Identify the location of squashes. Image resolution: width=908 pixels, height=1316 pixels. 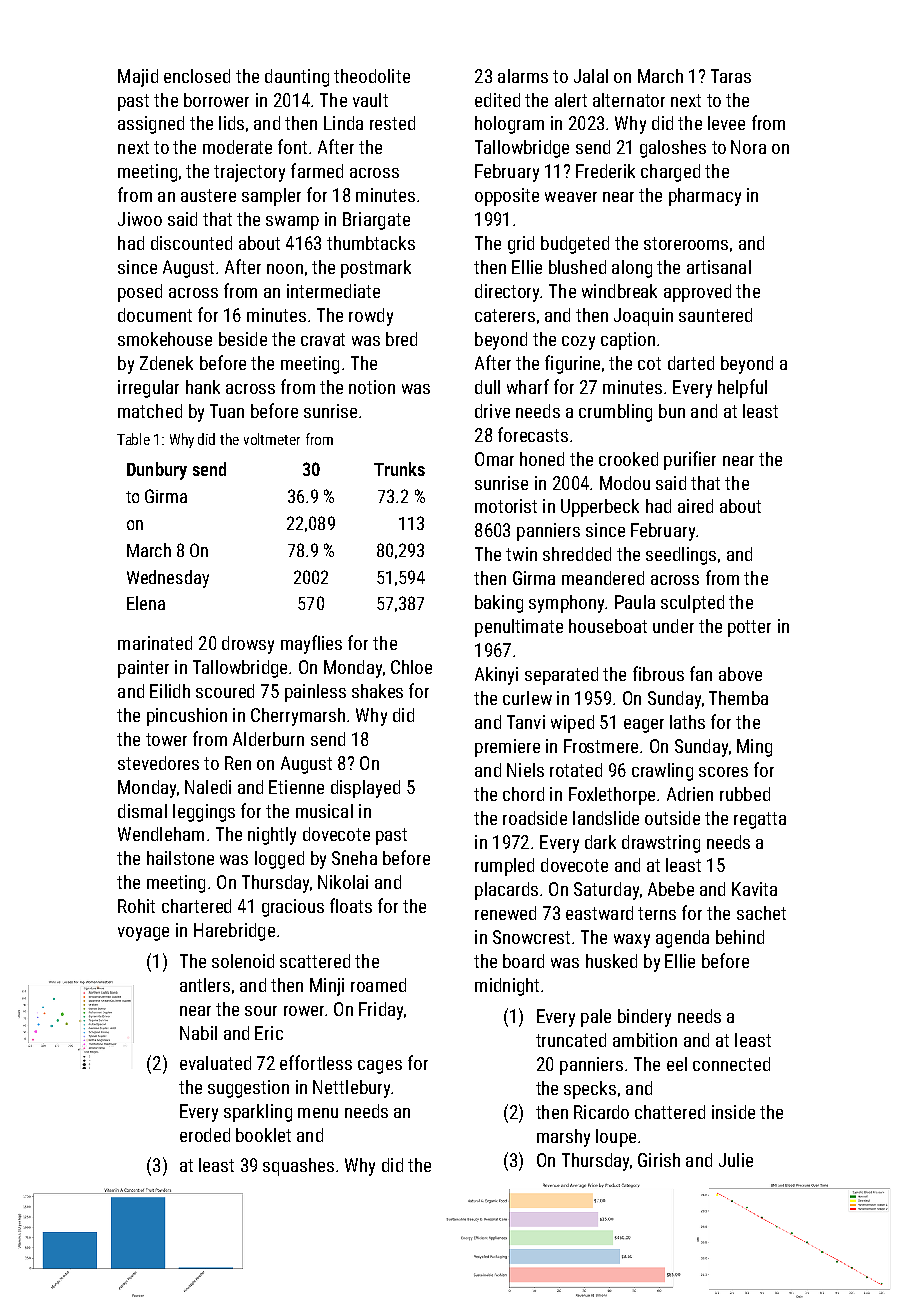
(298, 1167).
